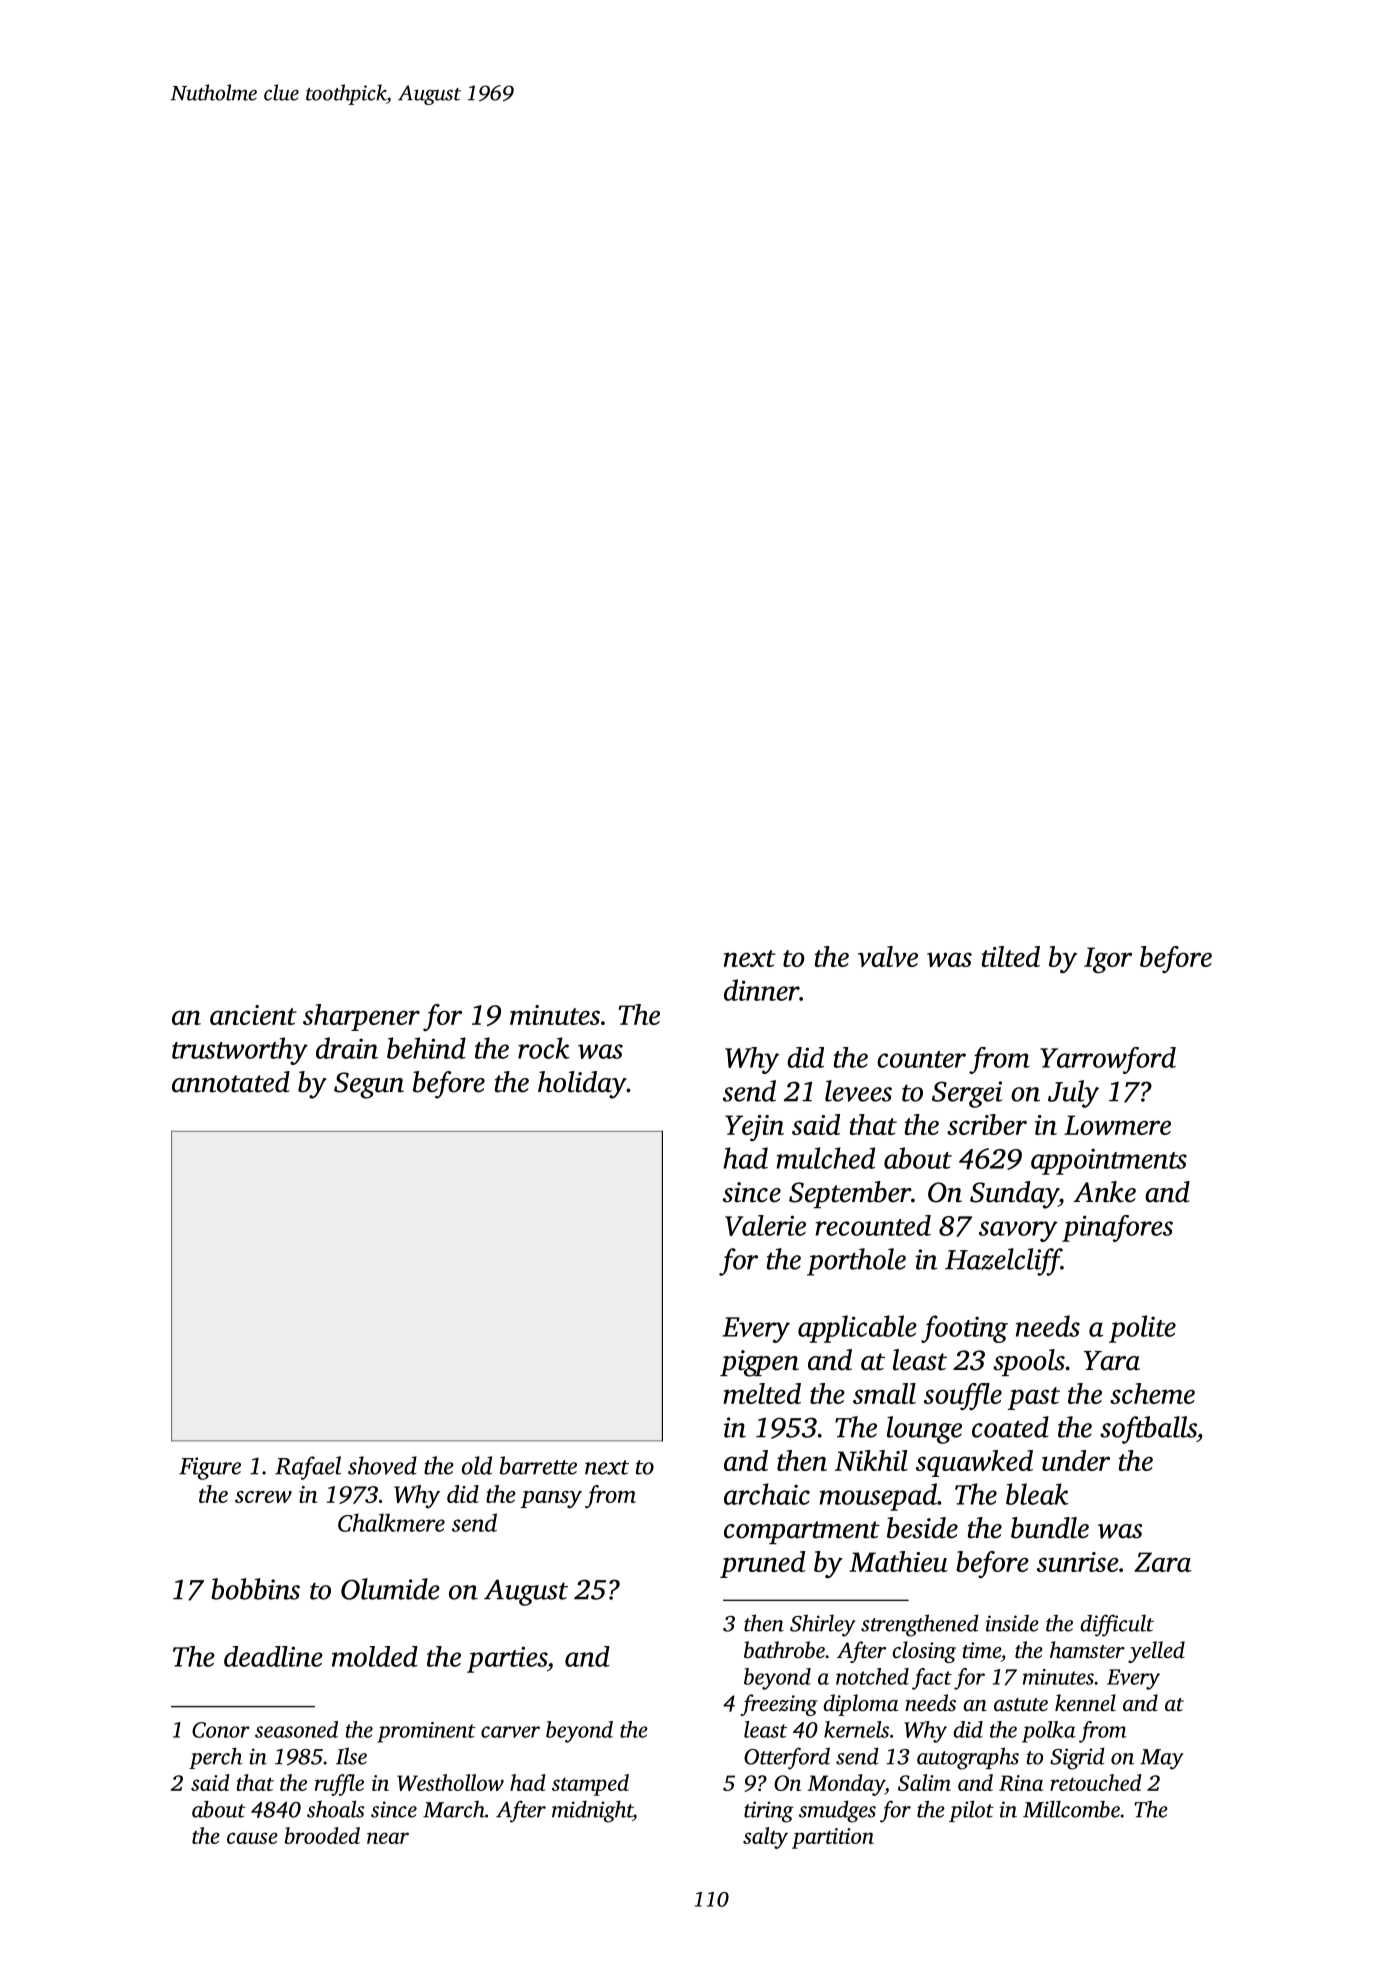 This screenshot has width=1386, height=1969. Describe the element at coordinates (765, 1225) in the screenshot. I see `Valerie` at that location.
